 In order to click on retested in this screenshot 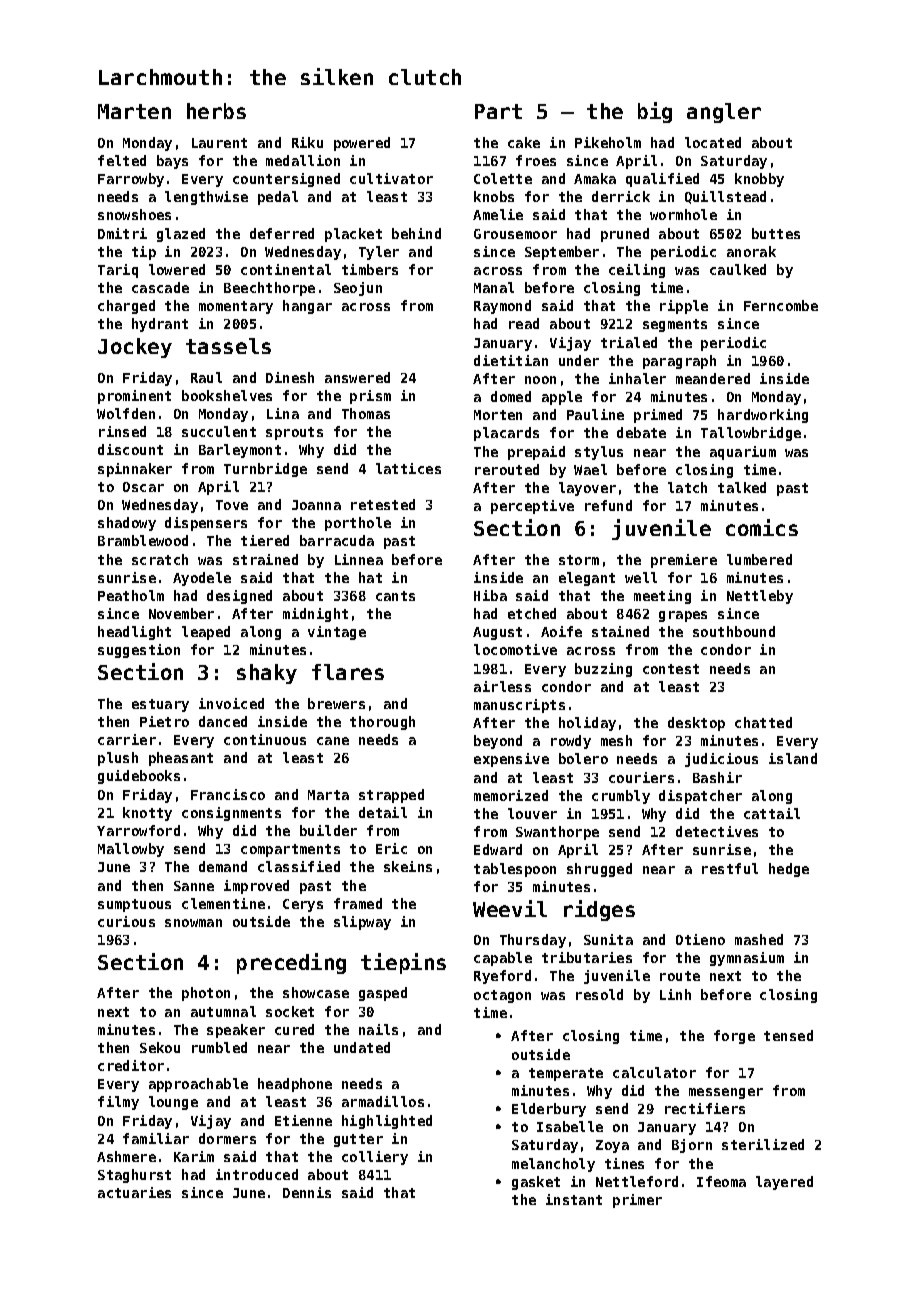, I will do `click(383, 504)`.
